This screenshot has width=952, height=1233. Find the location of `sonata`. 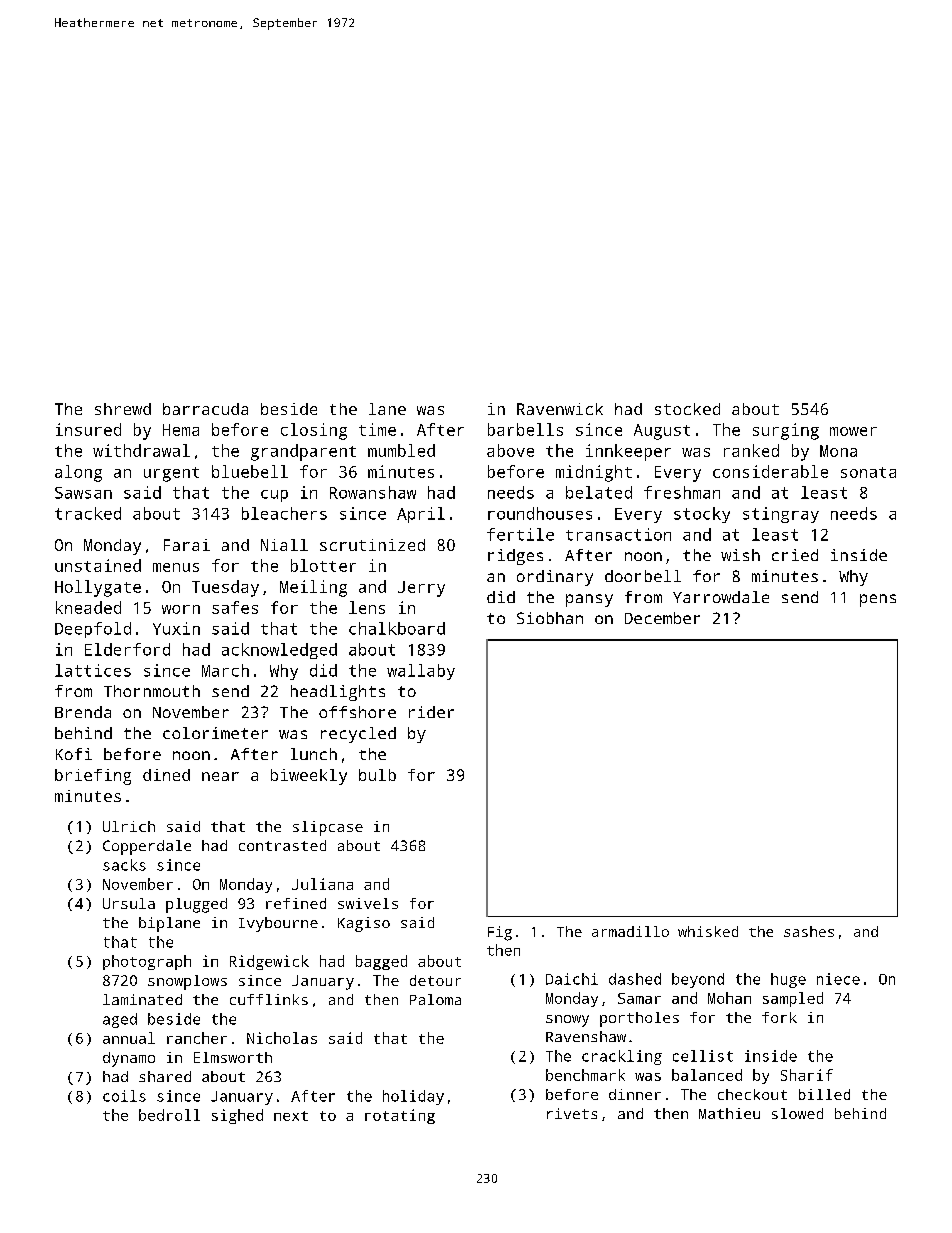

sonata is located at coordinates (868, 472).
